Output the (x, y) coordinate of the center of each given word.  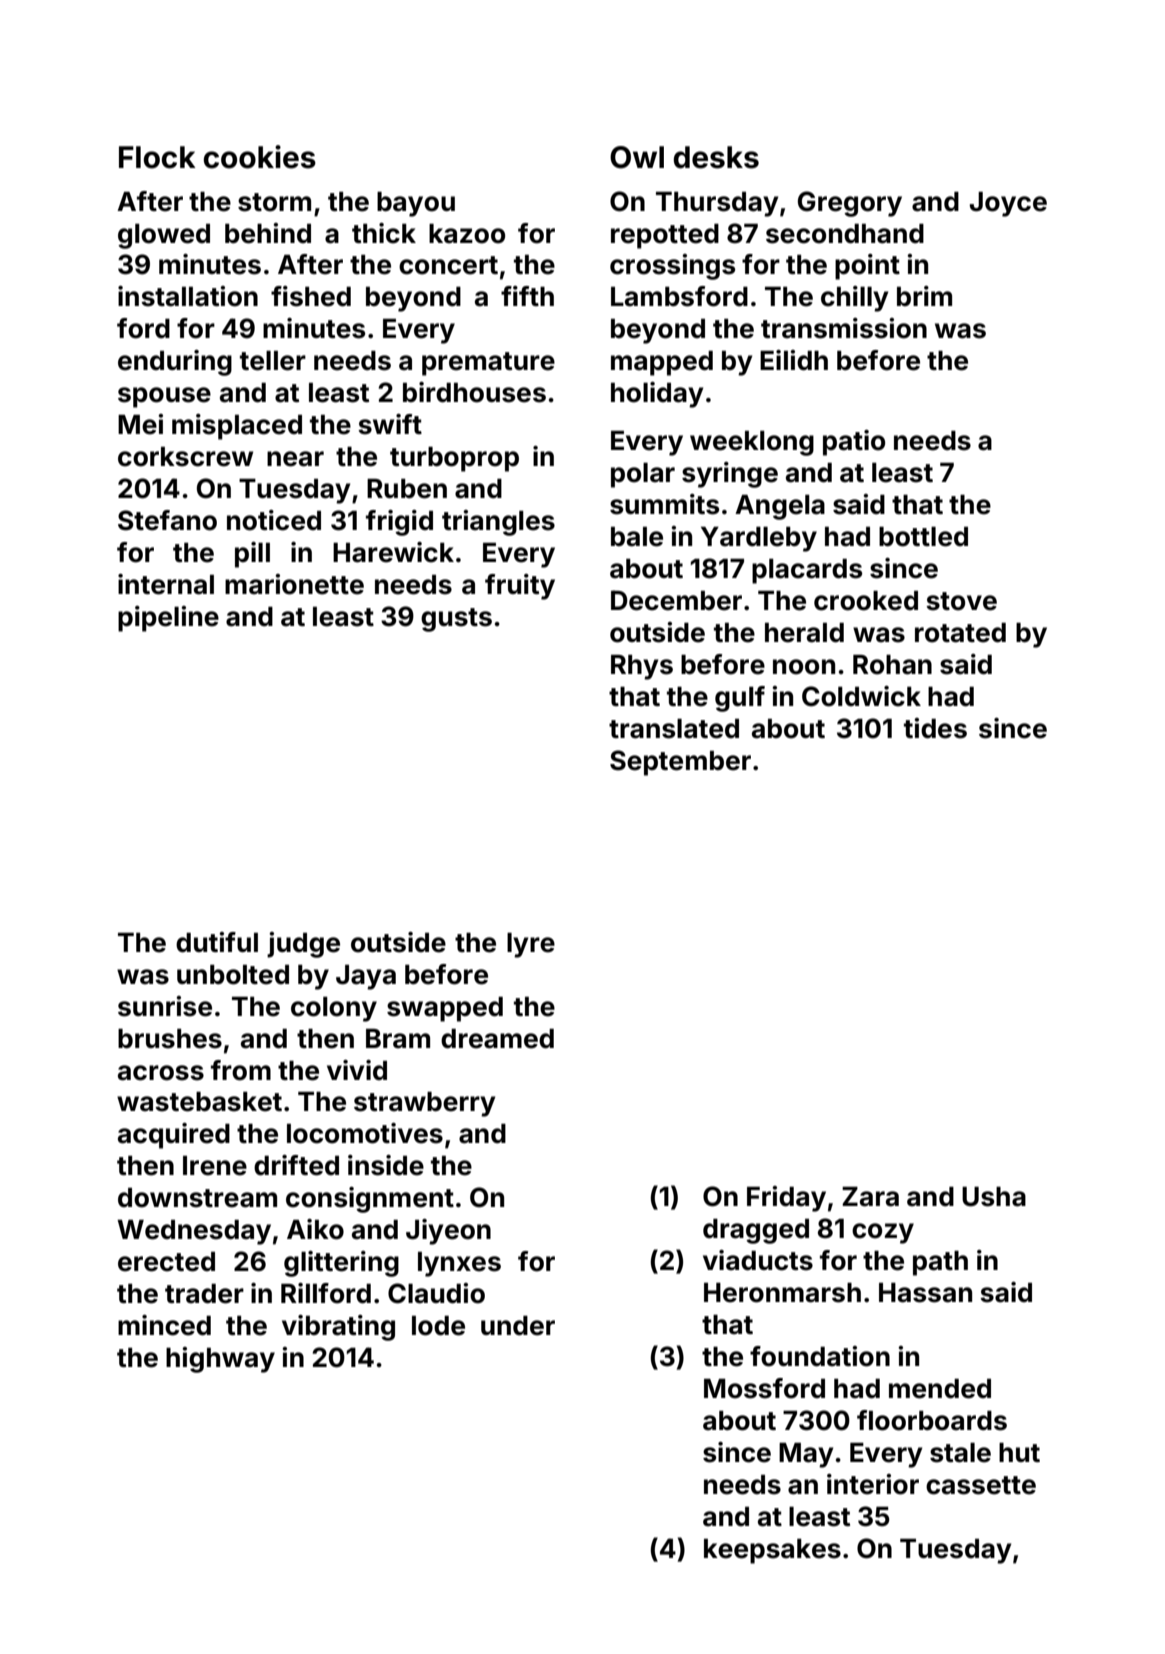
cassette (981, 1485)
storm (274, 202)
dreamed (497, 1039)
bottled (923, 537)
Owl (637, 157)
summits (664, 504)
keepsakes (772, 1551)
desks (716, 157)
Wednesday (194, 1232)
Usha (994, 1197)
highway (220, 1360)
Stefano (167, 520)
